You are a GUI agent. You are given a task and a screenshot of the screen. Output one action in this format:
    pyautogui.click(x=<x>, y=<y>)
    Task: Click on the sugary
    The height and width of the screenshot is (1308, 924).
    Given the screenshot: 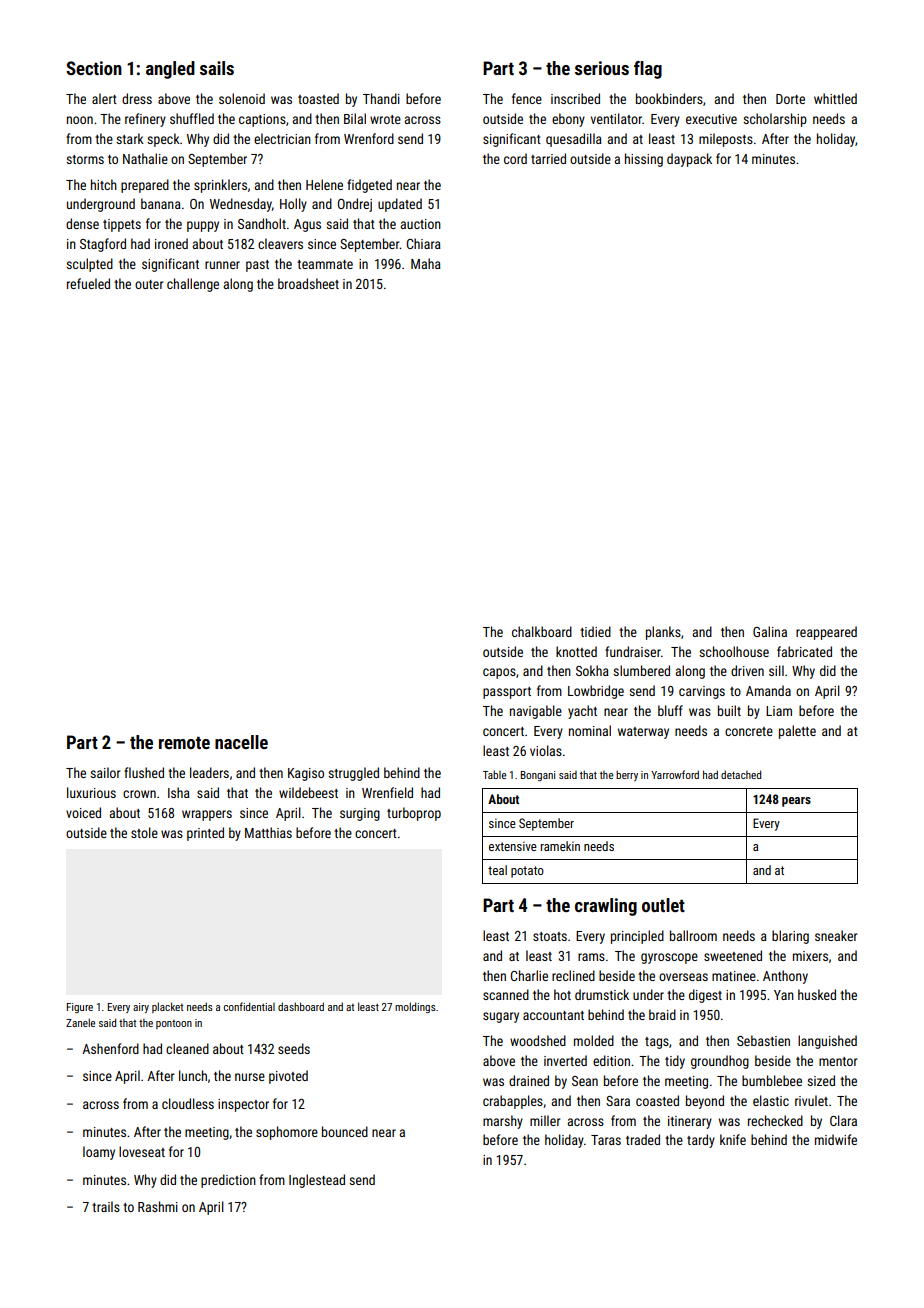 What is the action you would take?
    pyautogui.click(x=501, y=1017)
